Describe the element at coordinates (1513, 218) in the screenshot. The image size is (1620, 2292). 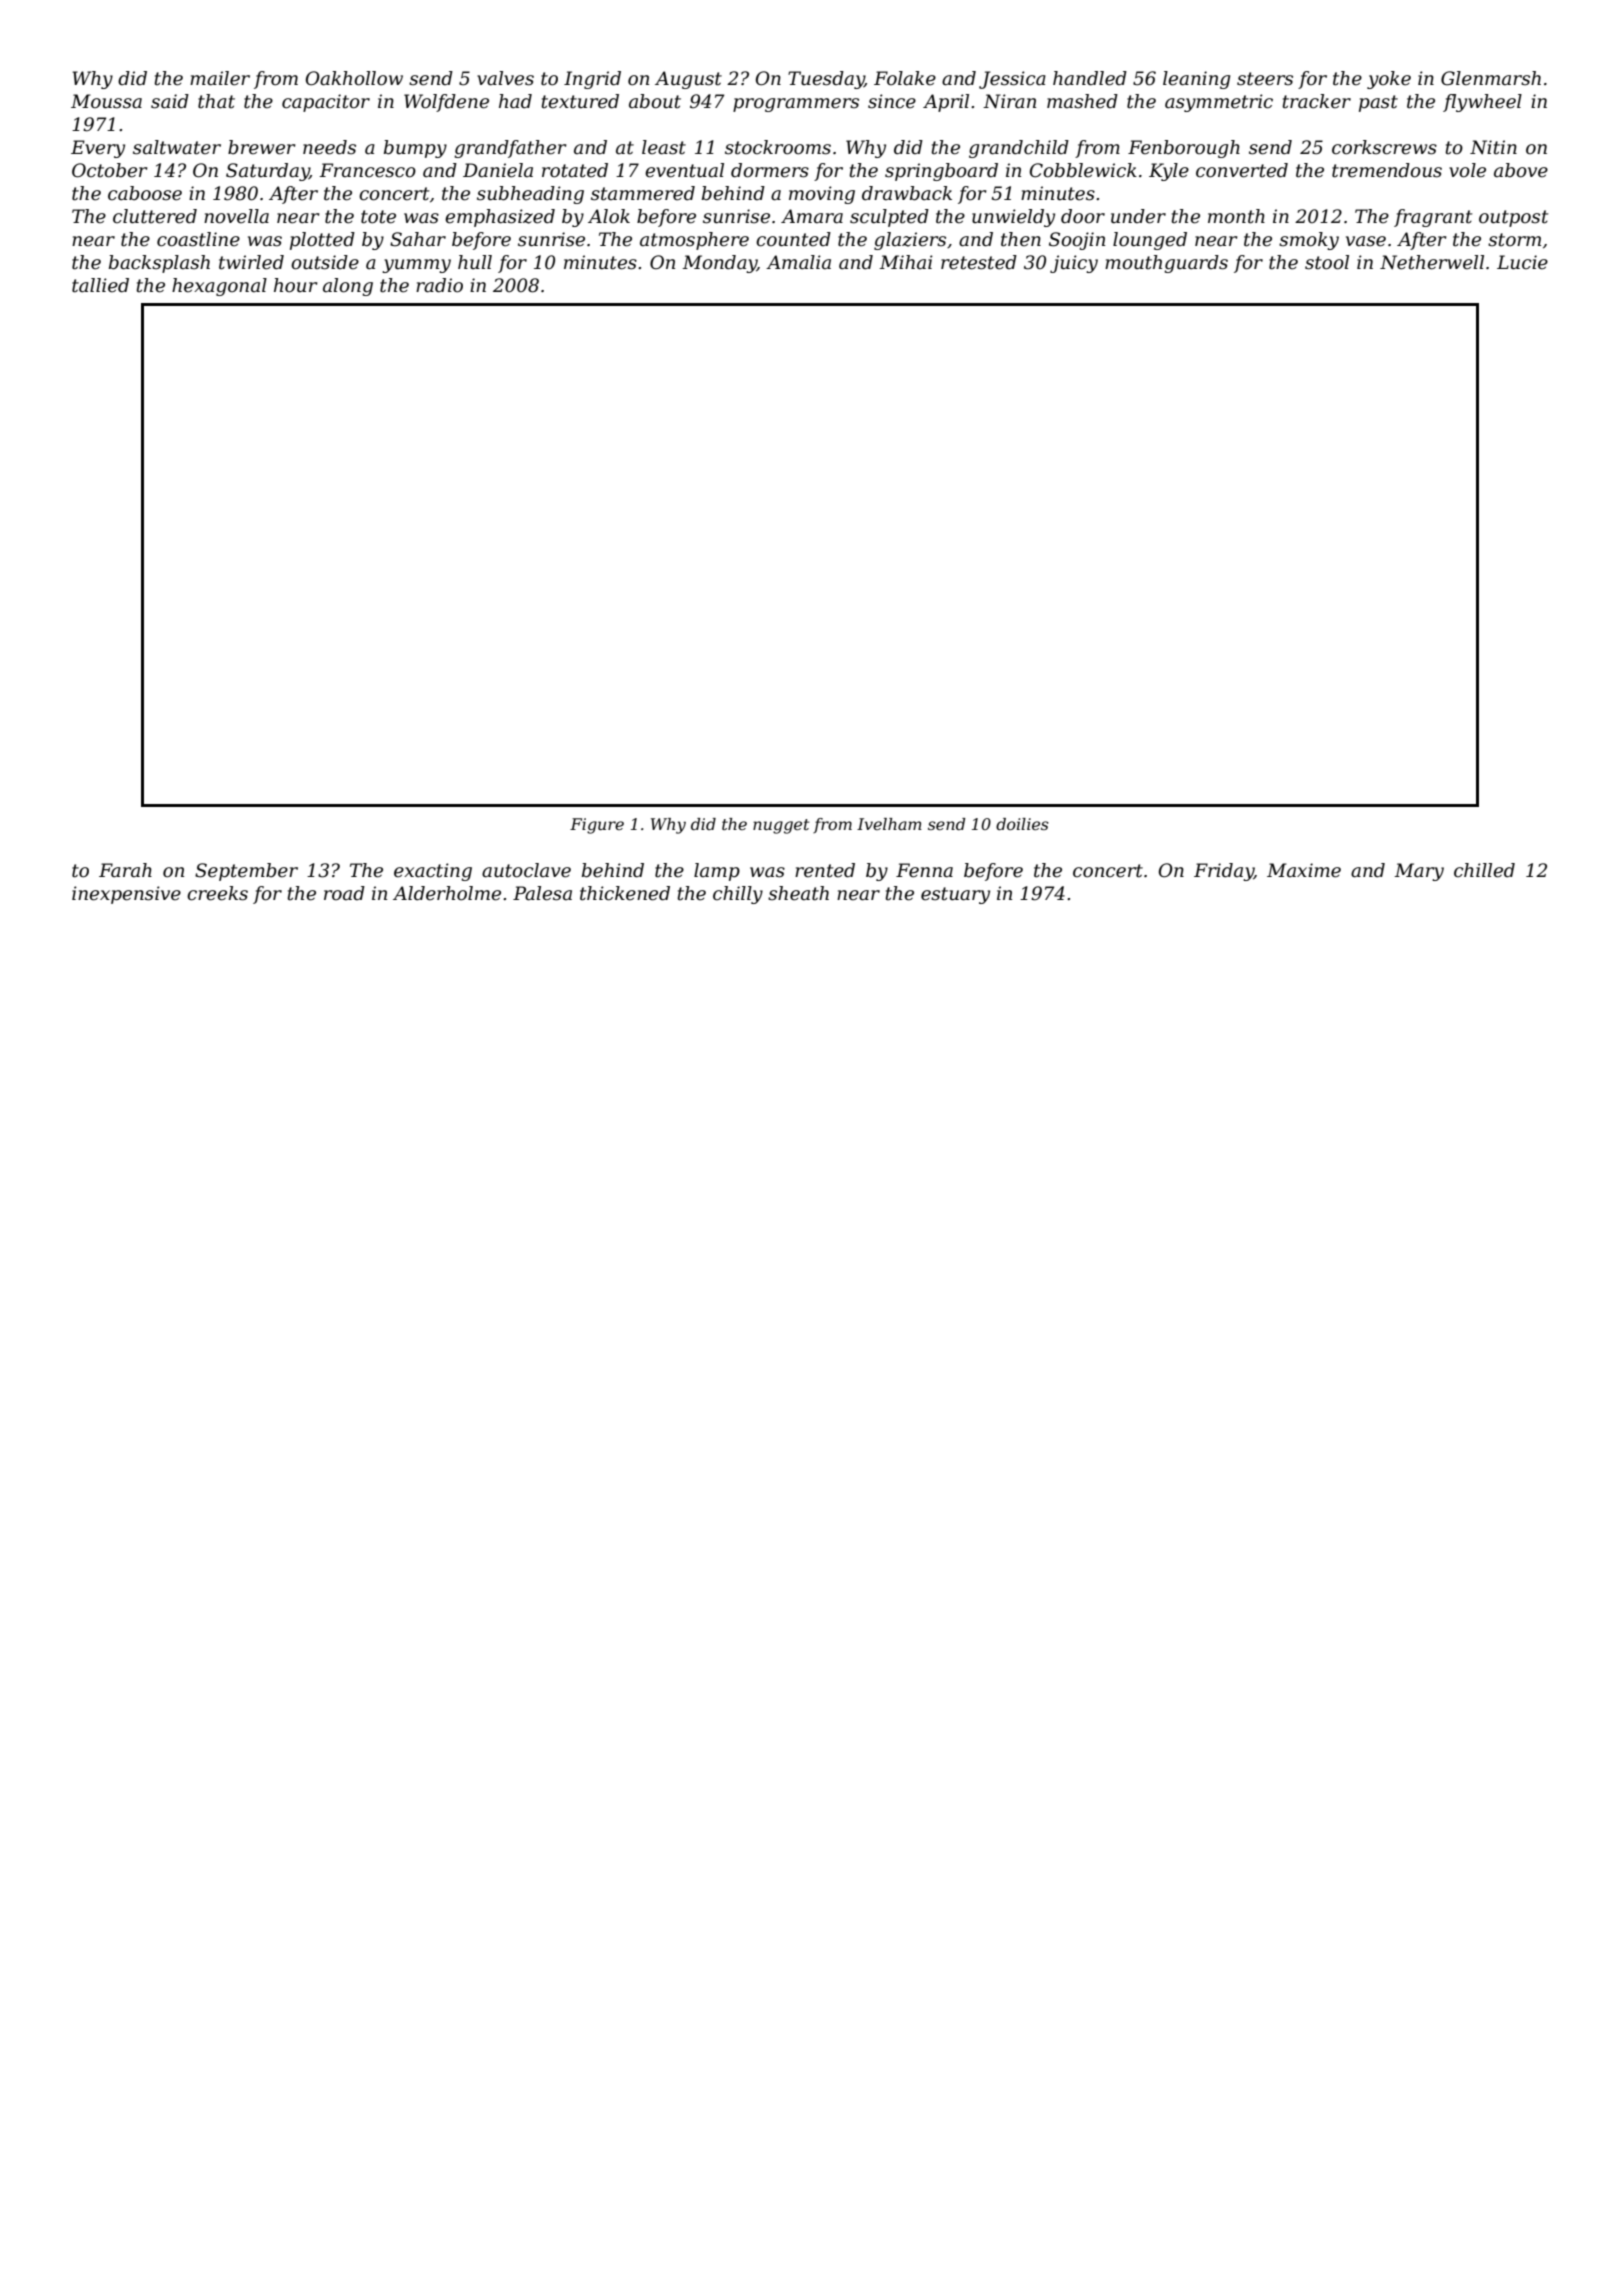
I see `outpost` at that location.
